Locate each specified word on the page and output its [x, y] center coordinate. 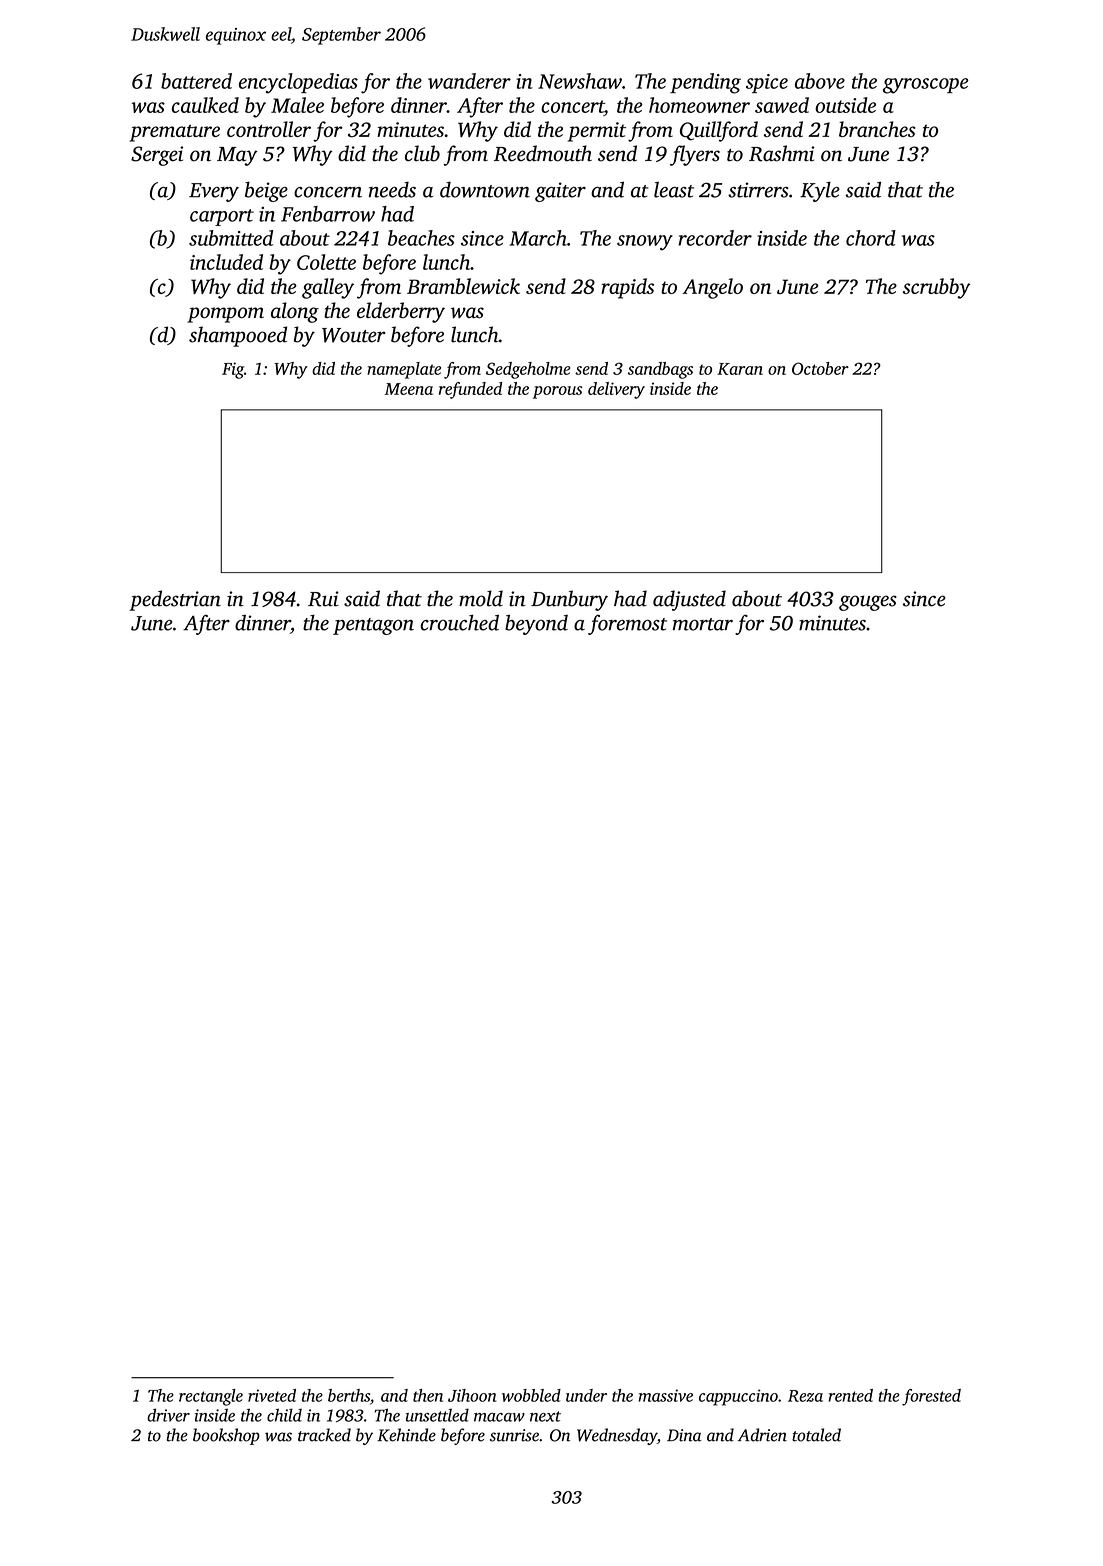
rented [851, 1395]
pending [705, 83]
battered [196, 81]
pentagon [373, 626]
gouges [868, 603]
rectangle [211, 1397]
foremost [627, 625]
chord [871, 238]
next [545, 1416]
